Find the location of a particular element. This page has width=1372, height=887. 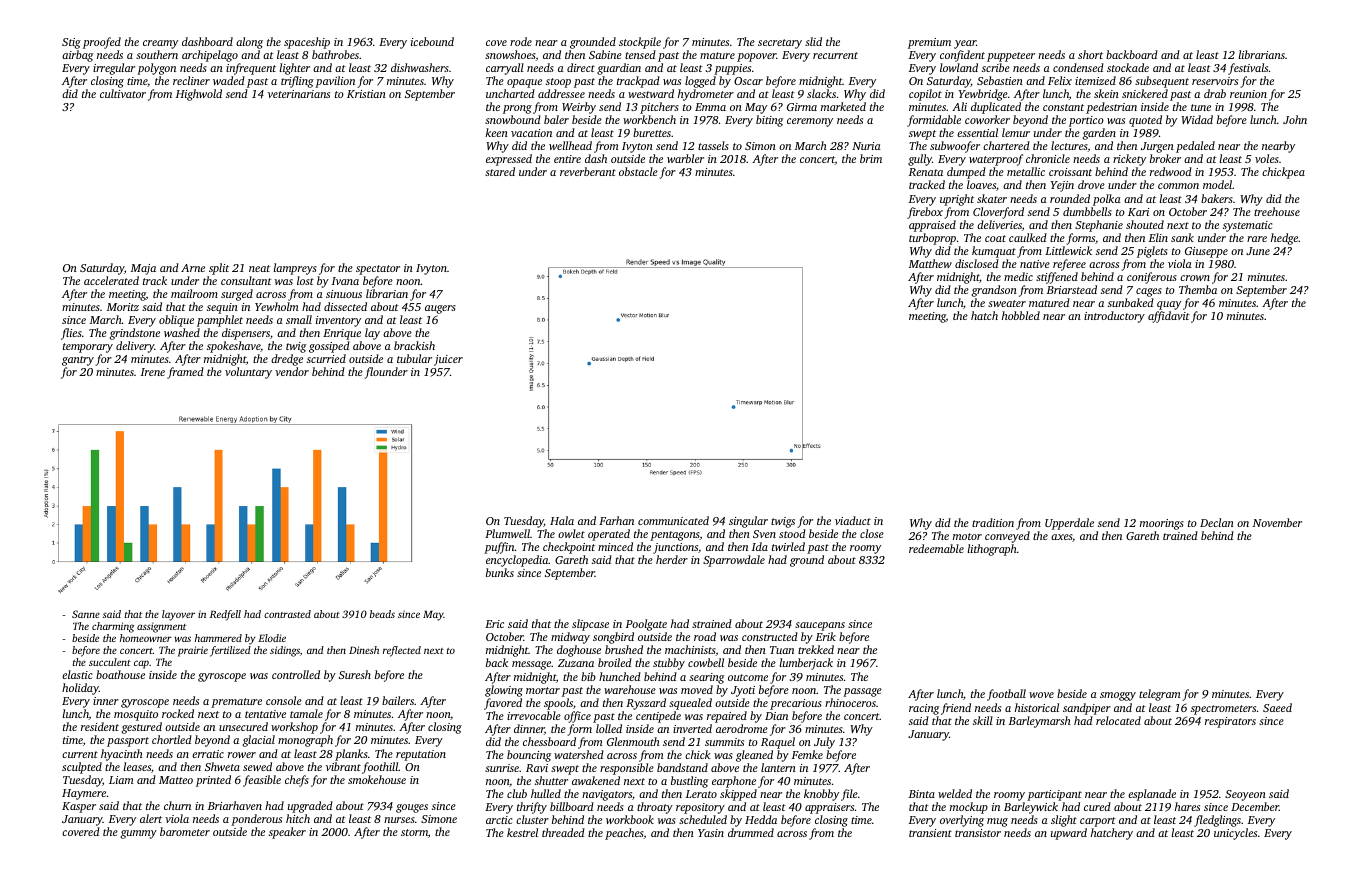

layover is located at coordinates (178, 615).
